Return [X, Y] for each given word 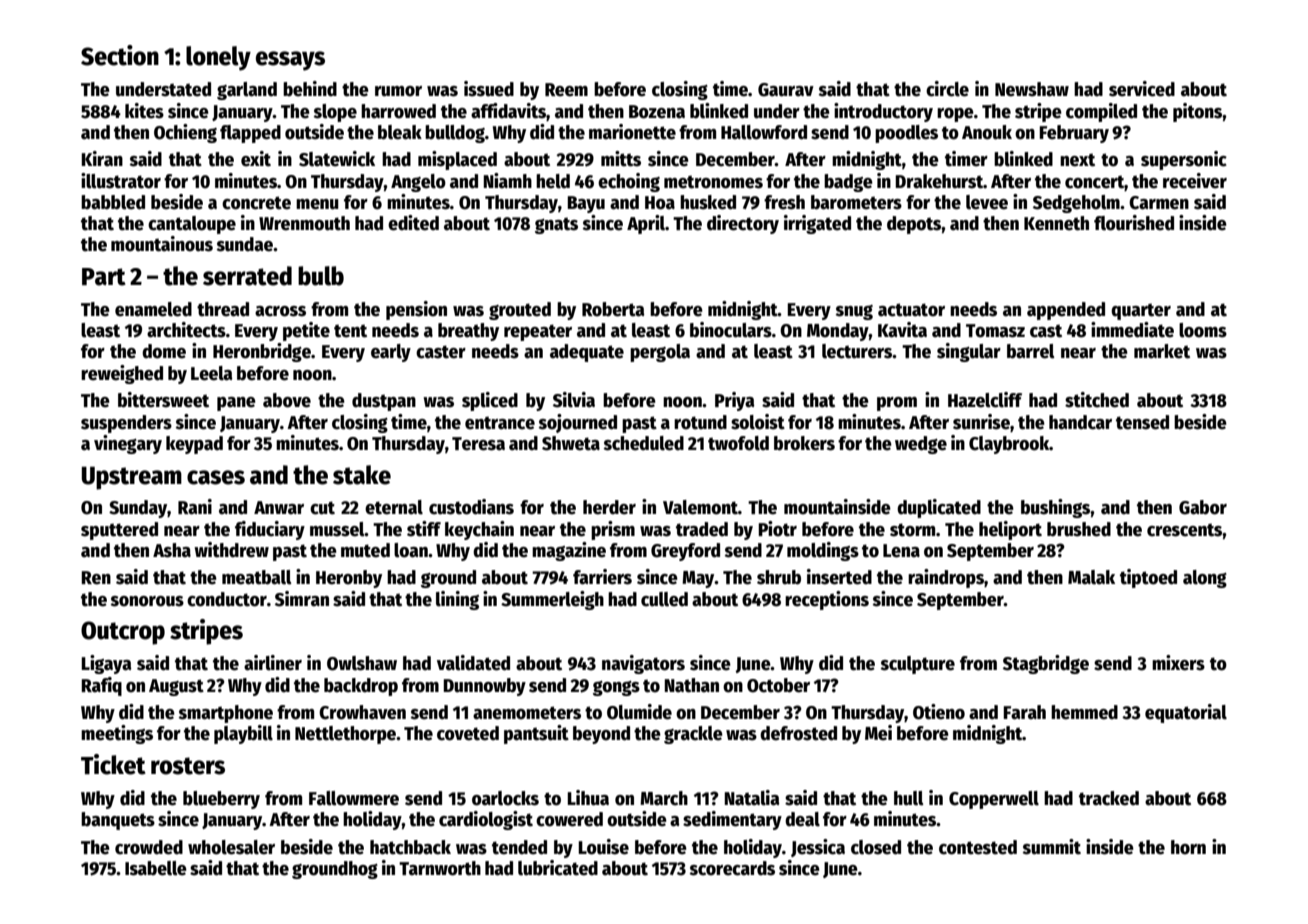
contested [978, 847]
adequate [587, 353]
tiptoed [1148, 578]
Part [104, 277]
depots [914, 225]
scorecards [732, 868]
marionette [632, 132]
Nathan [691, 685]
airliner [273, 663]
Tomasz [995, 331]
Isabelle [156, 868]
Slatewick [337, 159]
